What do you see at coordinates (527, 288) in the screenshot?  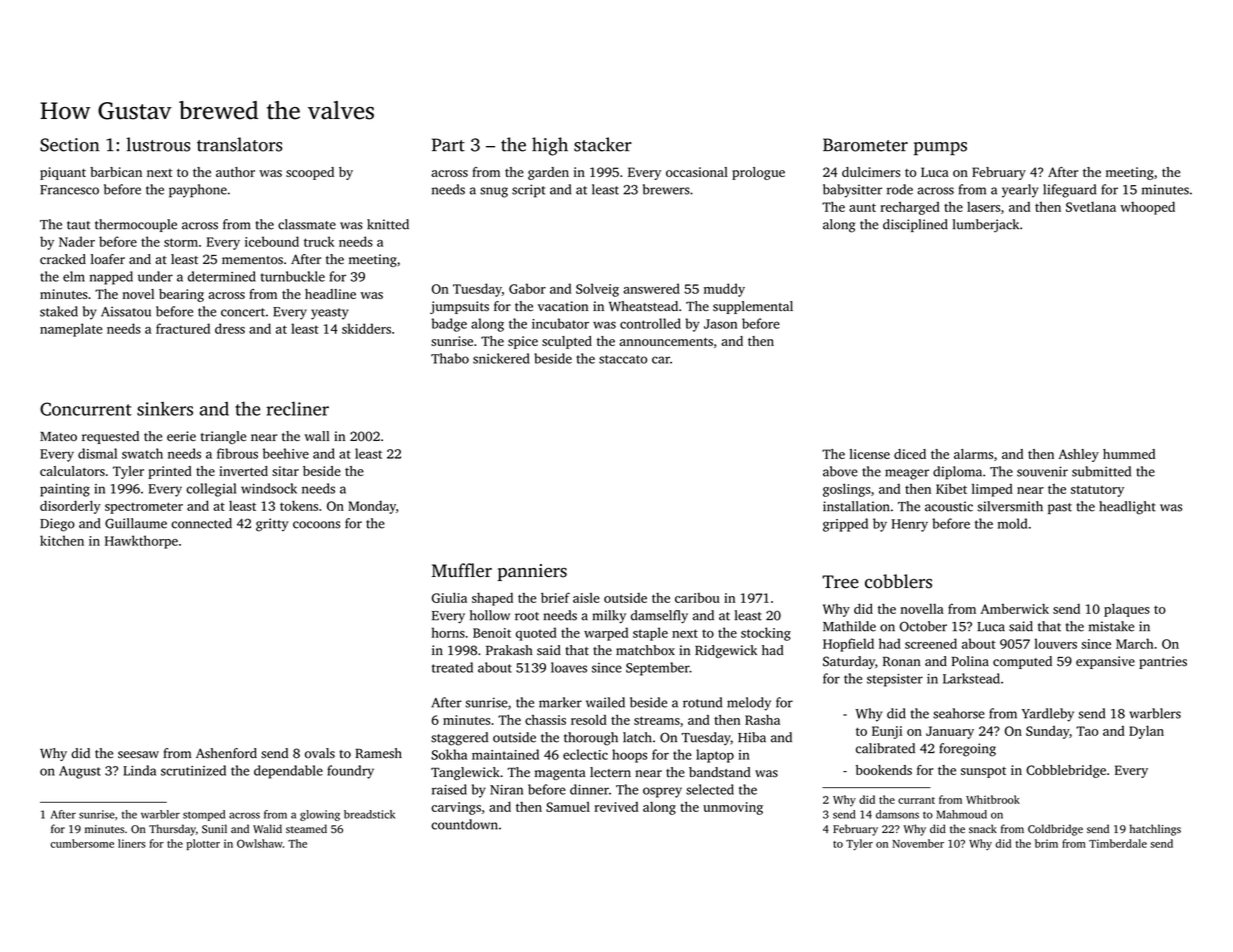 I see `Gabor` at bounding box center [527, 288].
